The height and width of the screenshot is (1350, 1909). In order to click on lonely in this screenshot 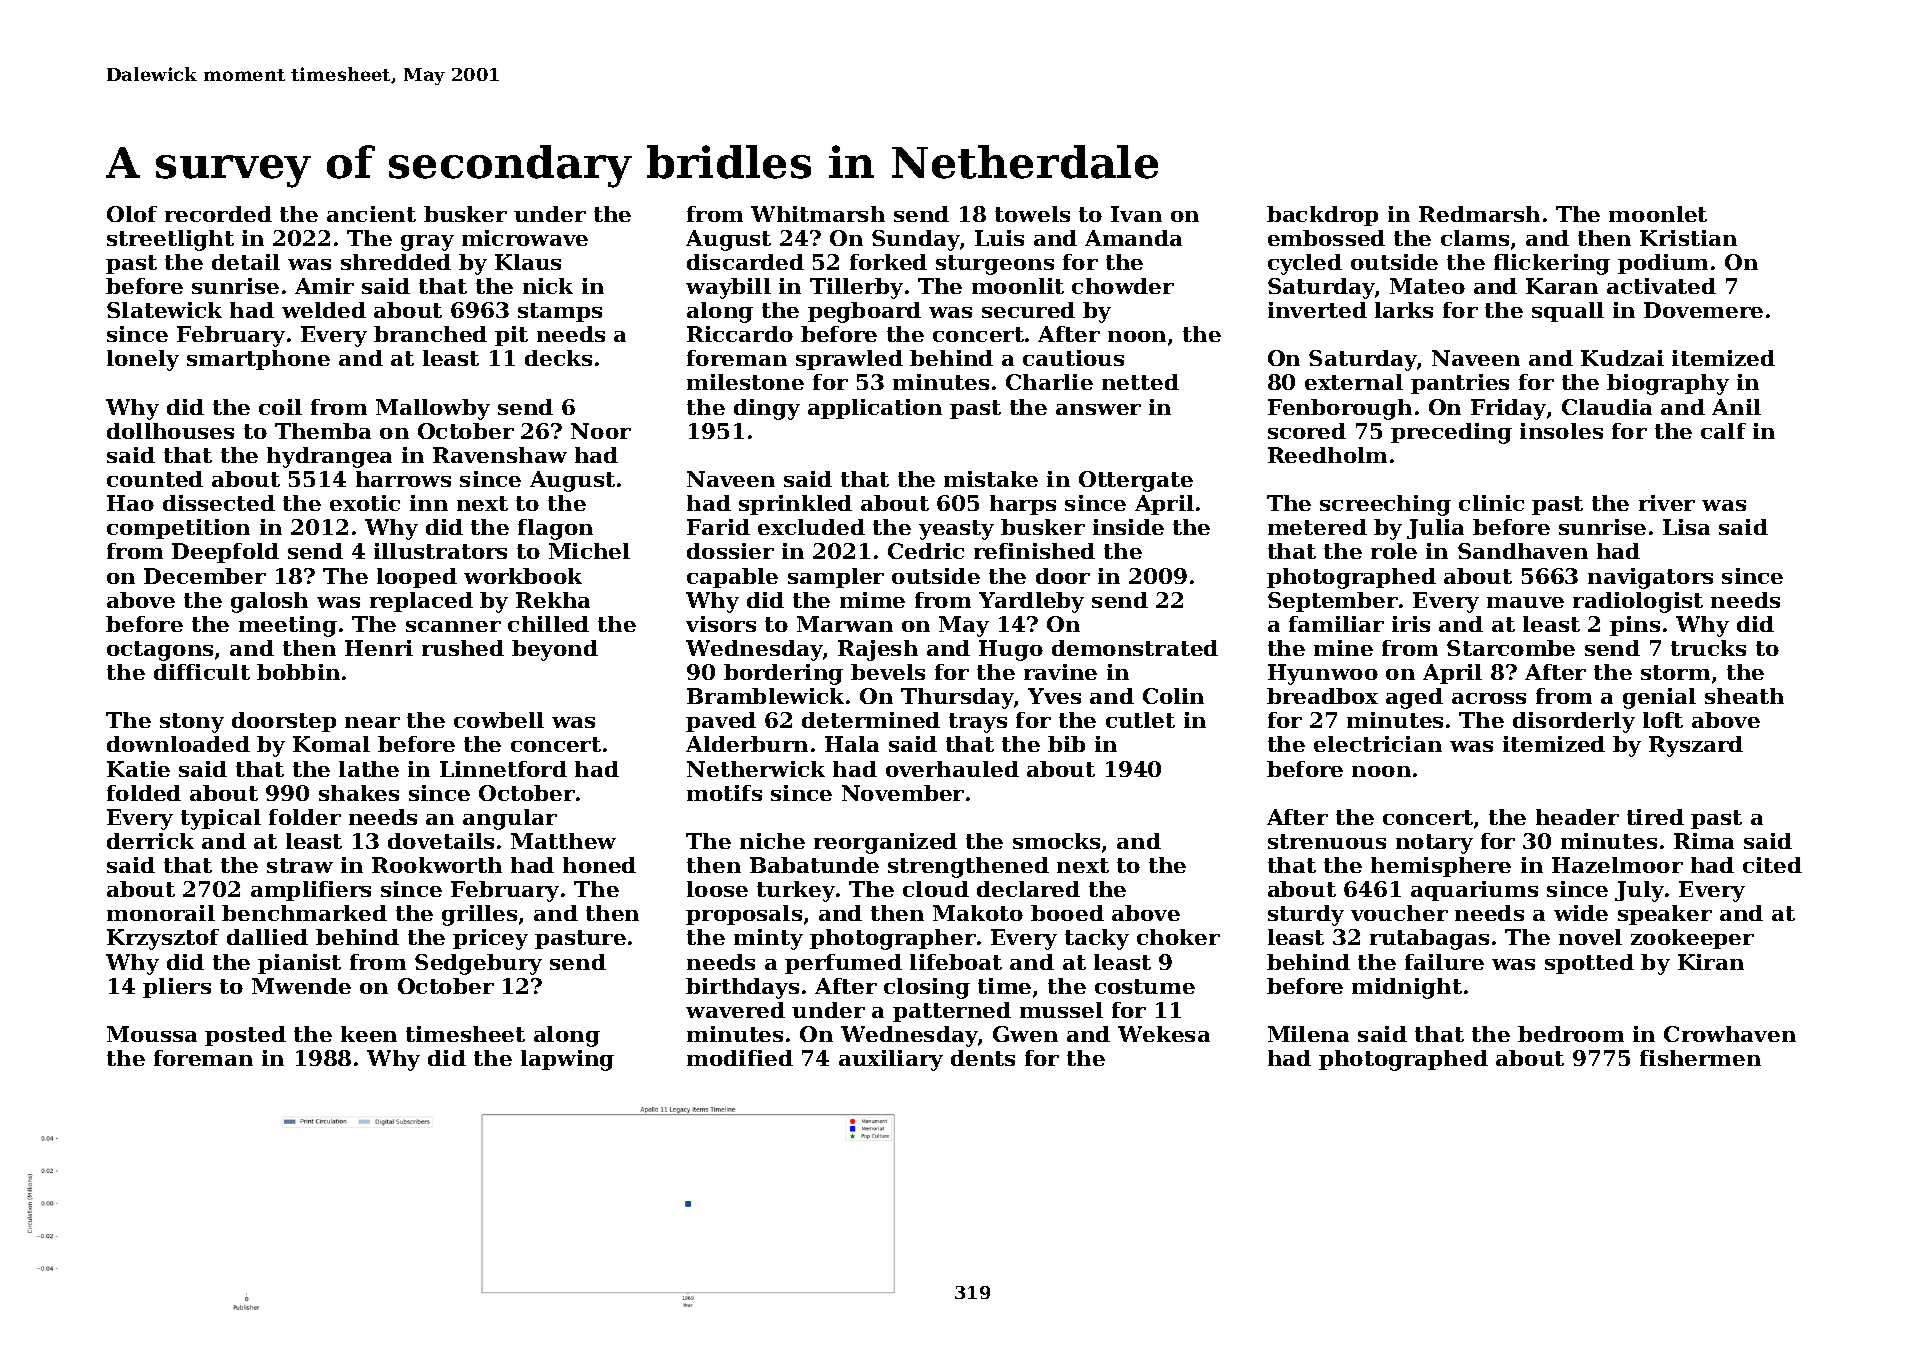, I will do `click(143, 360)`.
